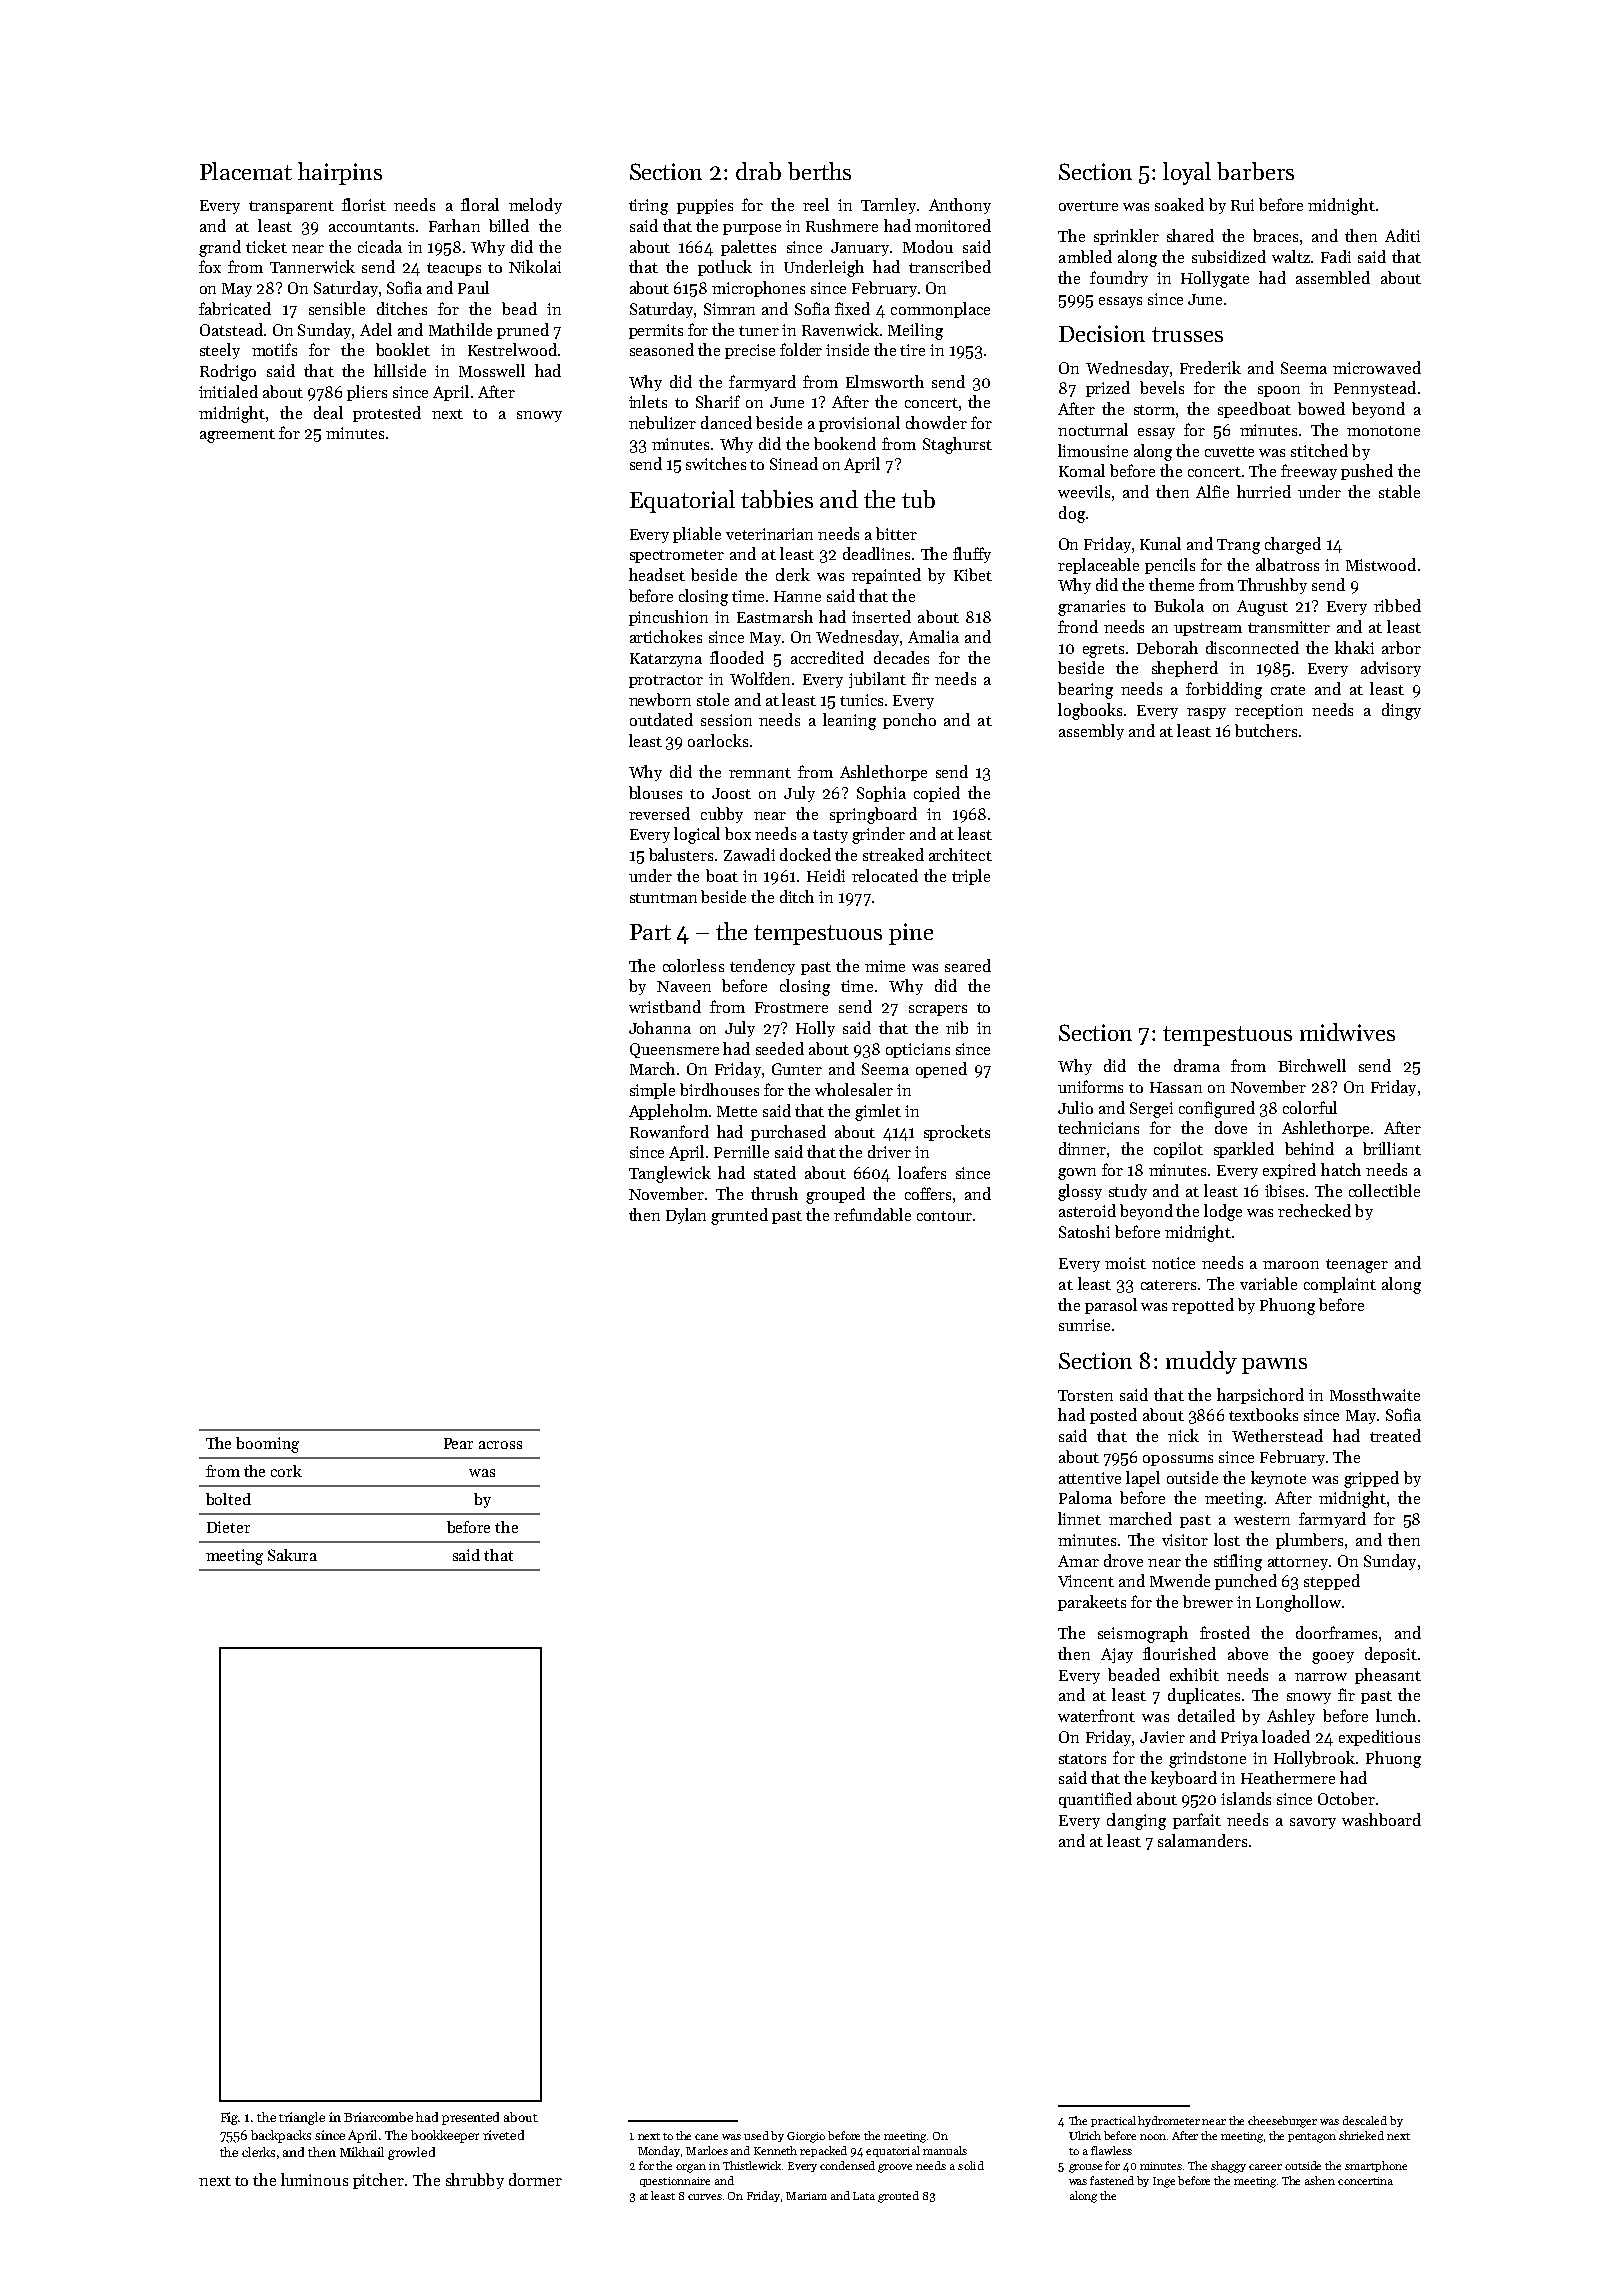 This screenshot has height=2292, width=1620. I want to click on Placemat, so click(246, 171).
